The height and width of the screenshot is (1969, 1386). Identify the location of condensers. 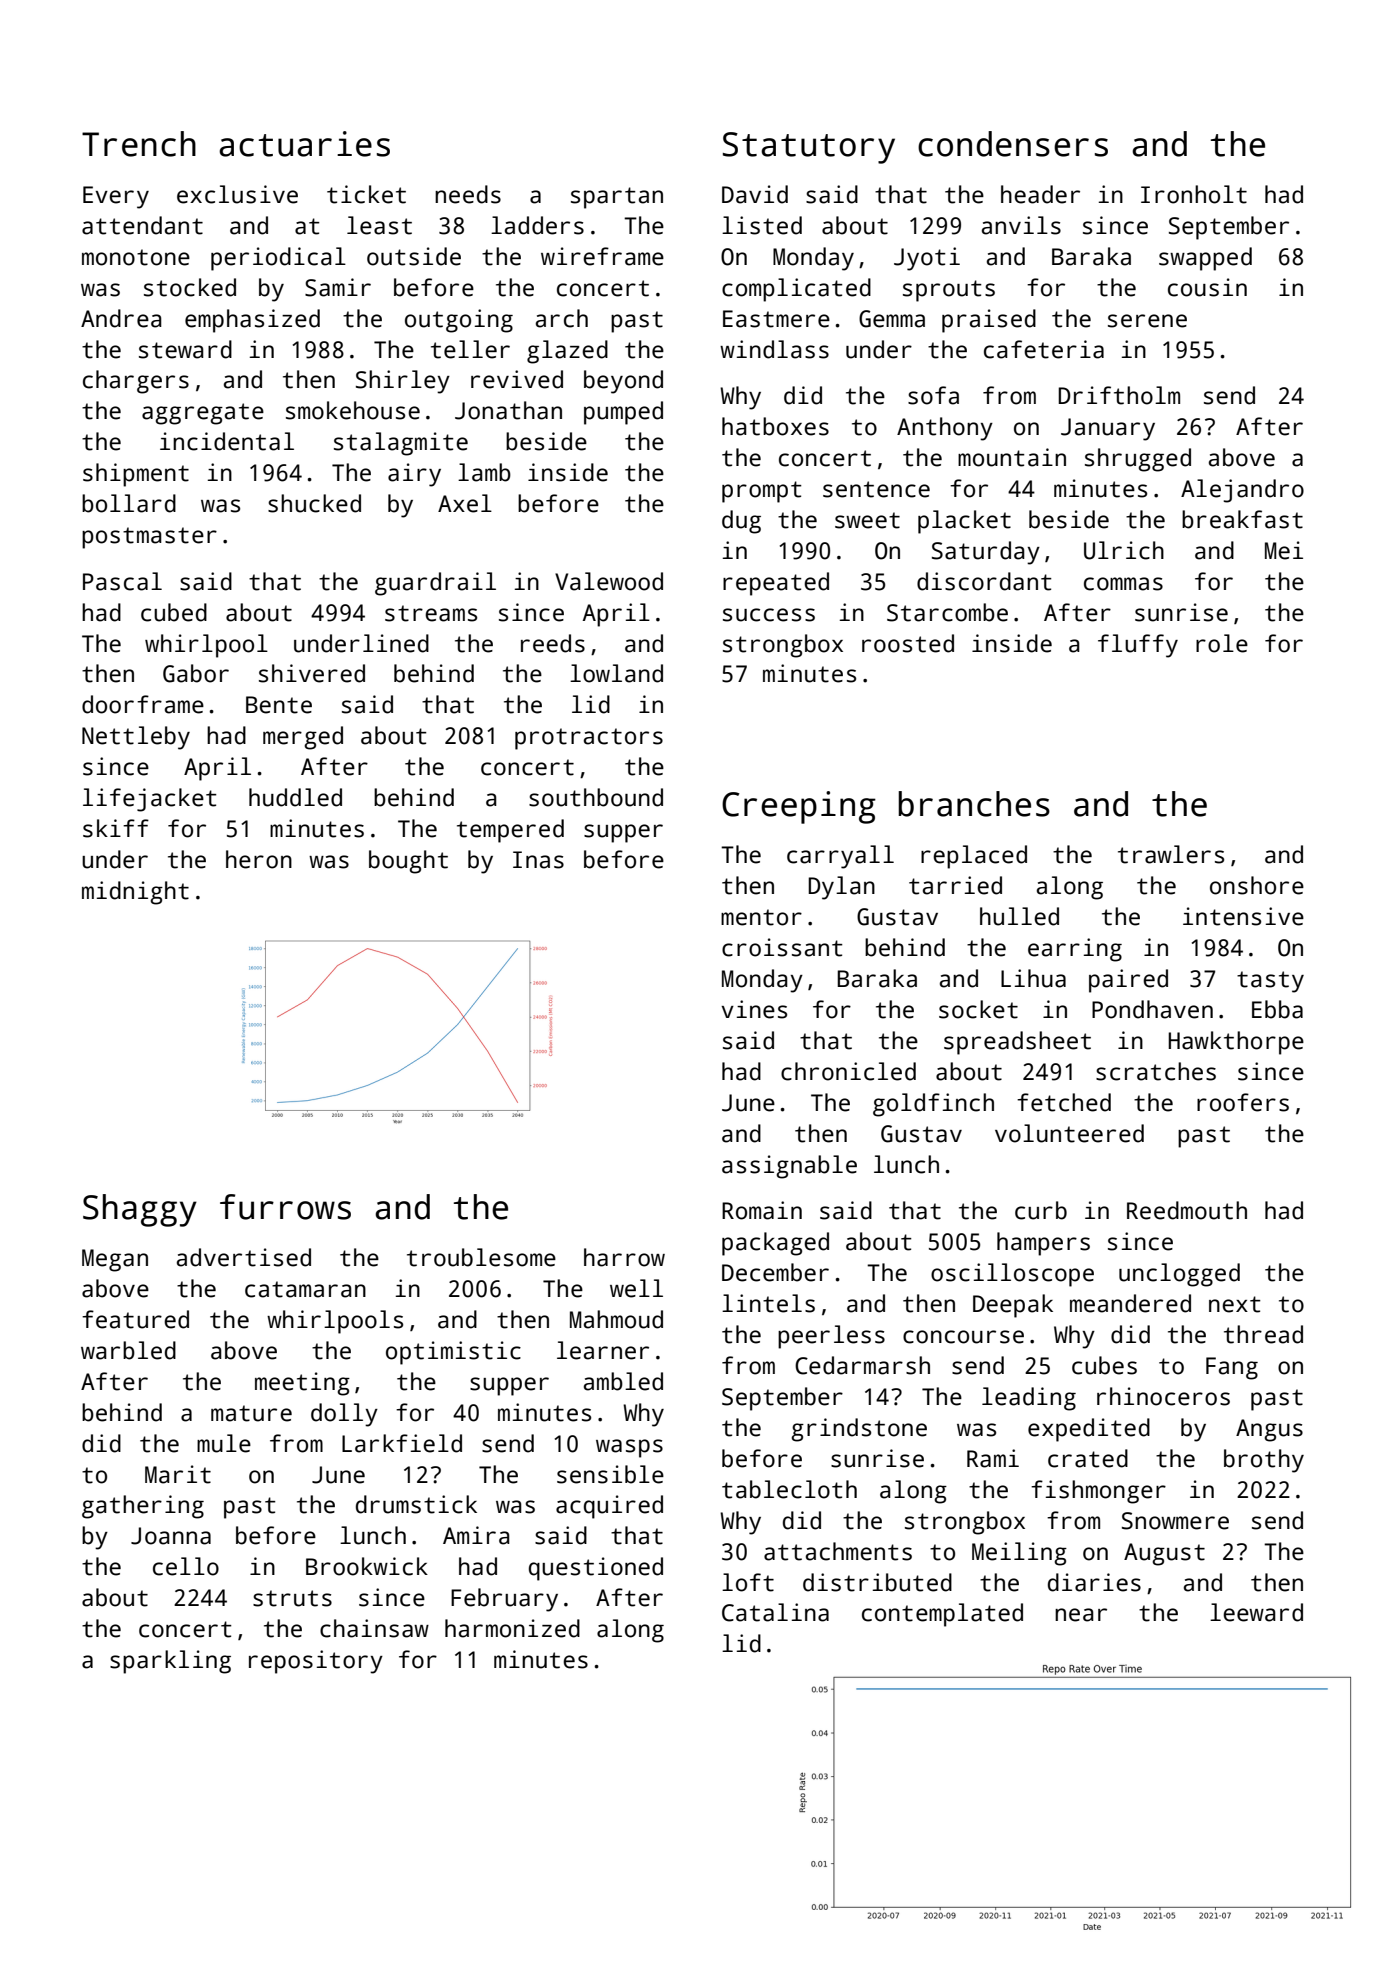
(1013, 144).
